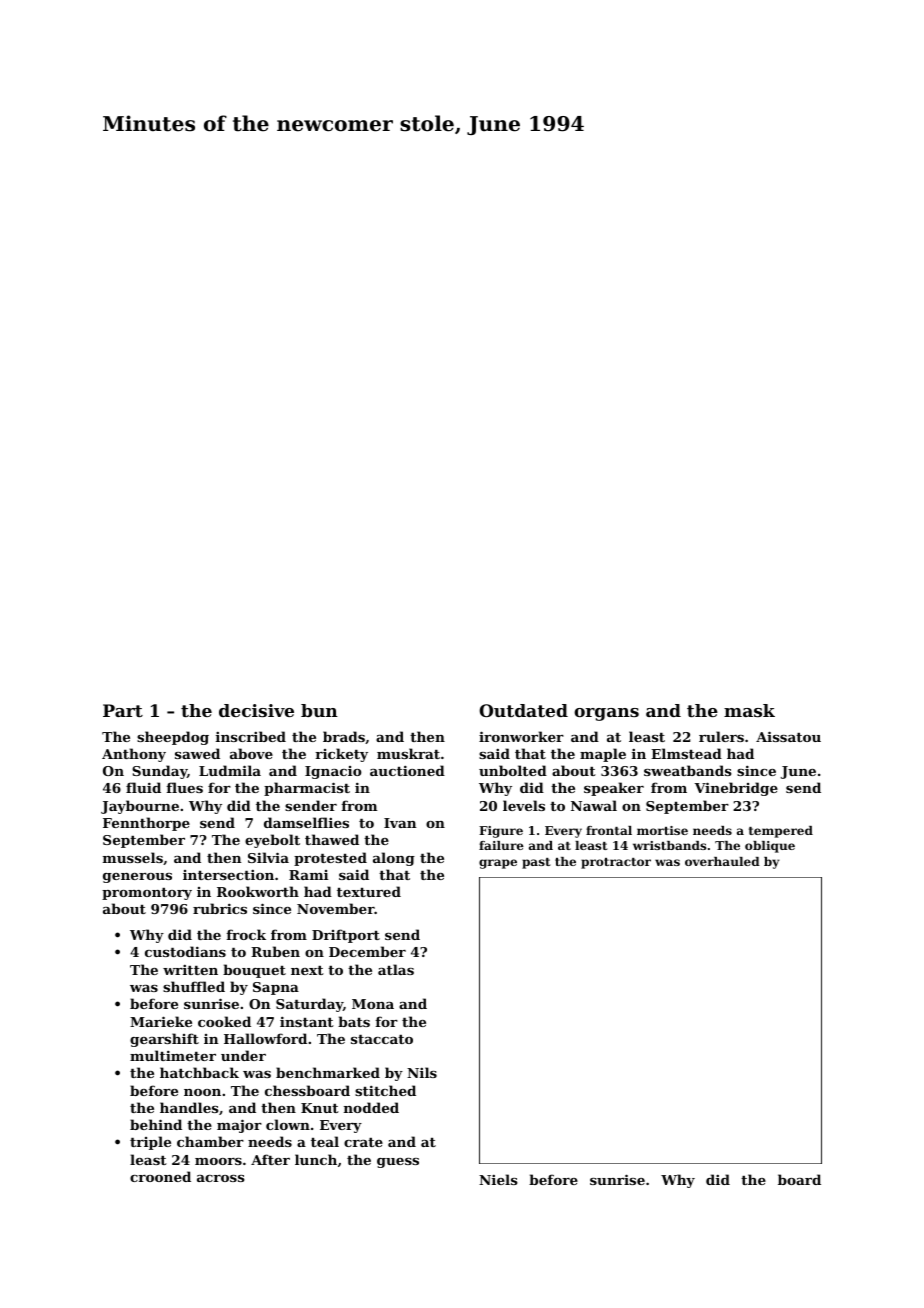 Image resolution: width=924 pixels, height=1308 pixels. I want to click on Niels, so click(498, 1179).
